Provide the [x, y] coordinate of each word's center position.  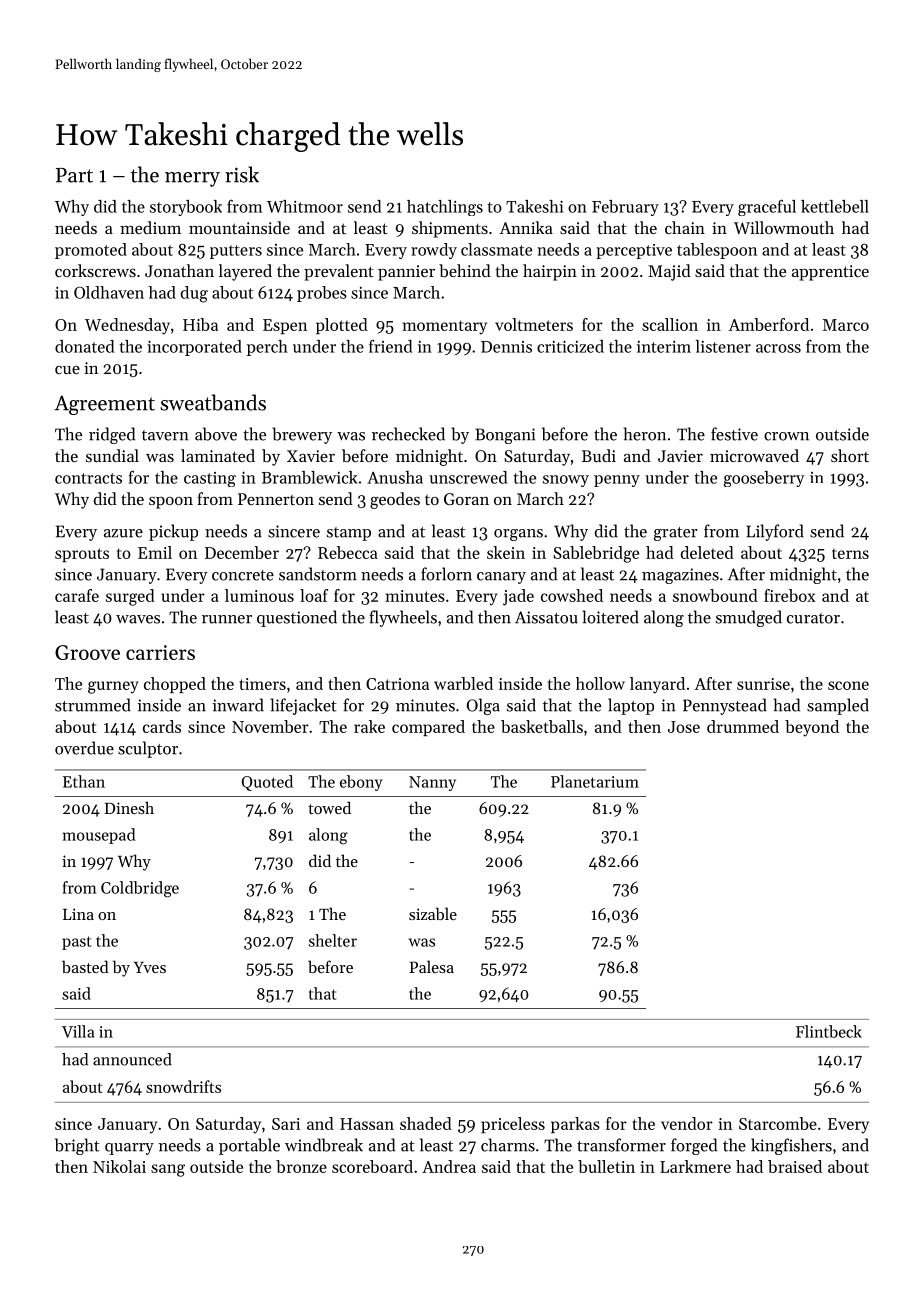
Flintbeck [829, 1031]
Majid [669, 272]
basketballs [542, 726]
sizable [433, 913]
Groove [87, 652]
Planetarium [595, 781]
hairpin [550, 272]
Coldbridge [140, 889]
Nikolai [119, 1166]
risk [242, 174]
